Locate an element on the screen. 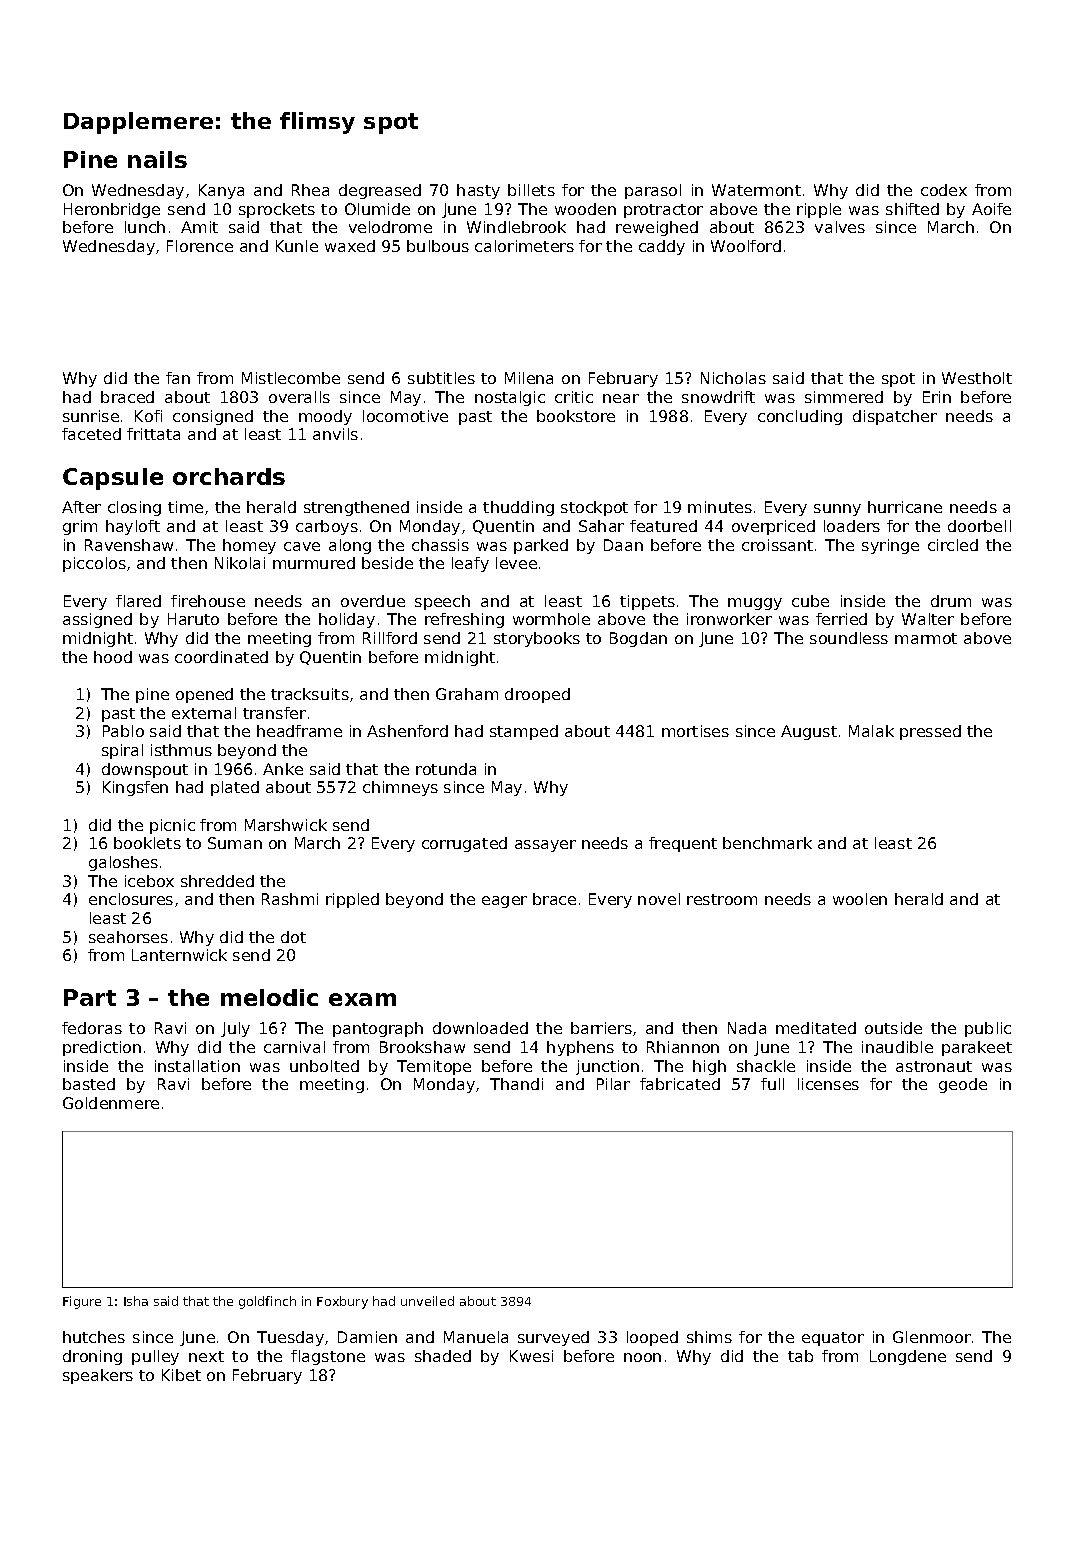 Image resolution: width=1075 pixels, height=1557 pixels. external is located at coordinates (204, 713).
